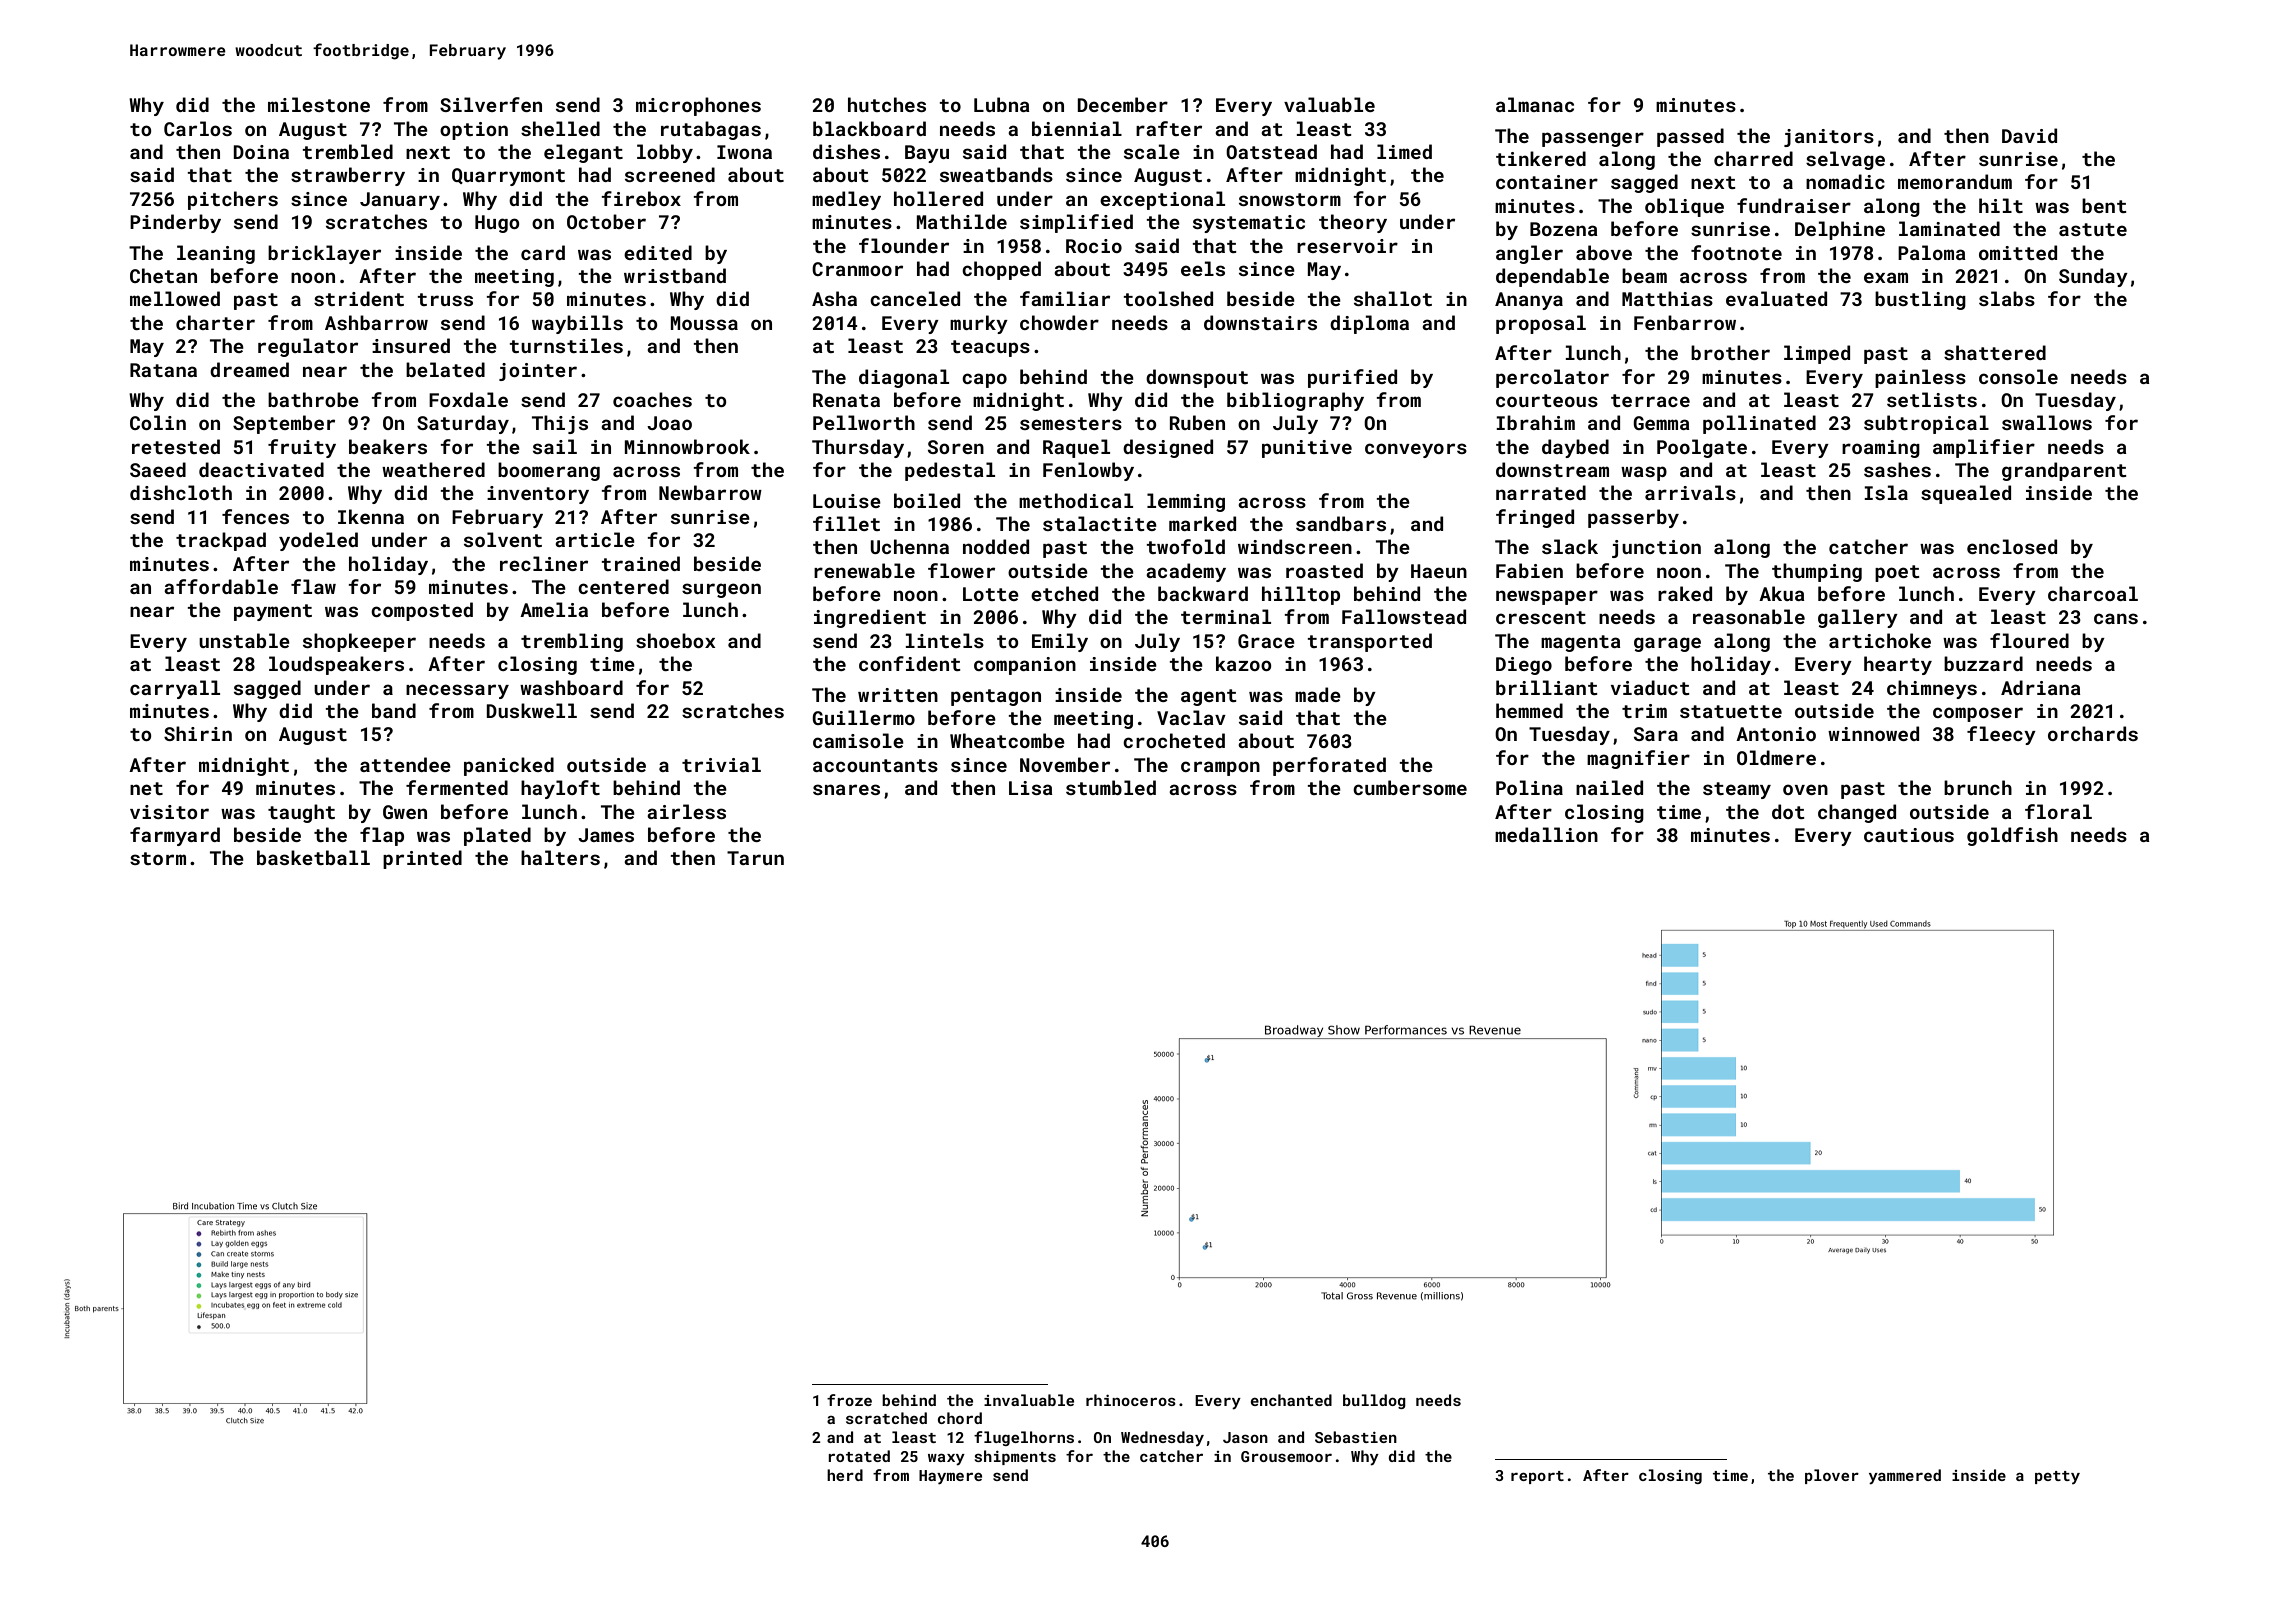 This page has width=2282, height=1614. What do you see at coordinates (445, 299) in the page?
I see `truss` at bounding box center [445, 299].
